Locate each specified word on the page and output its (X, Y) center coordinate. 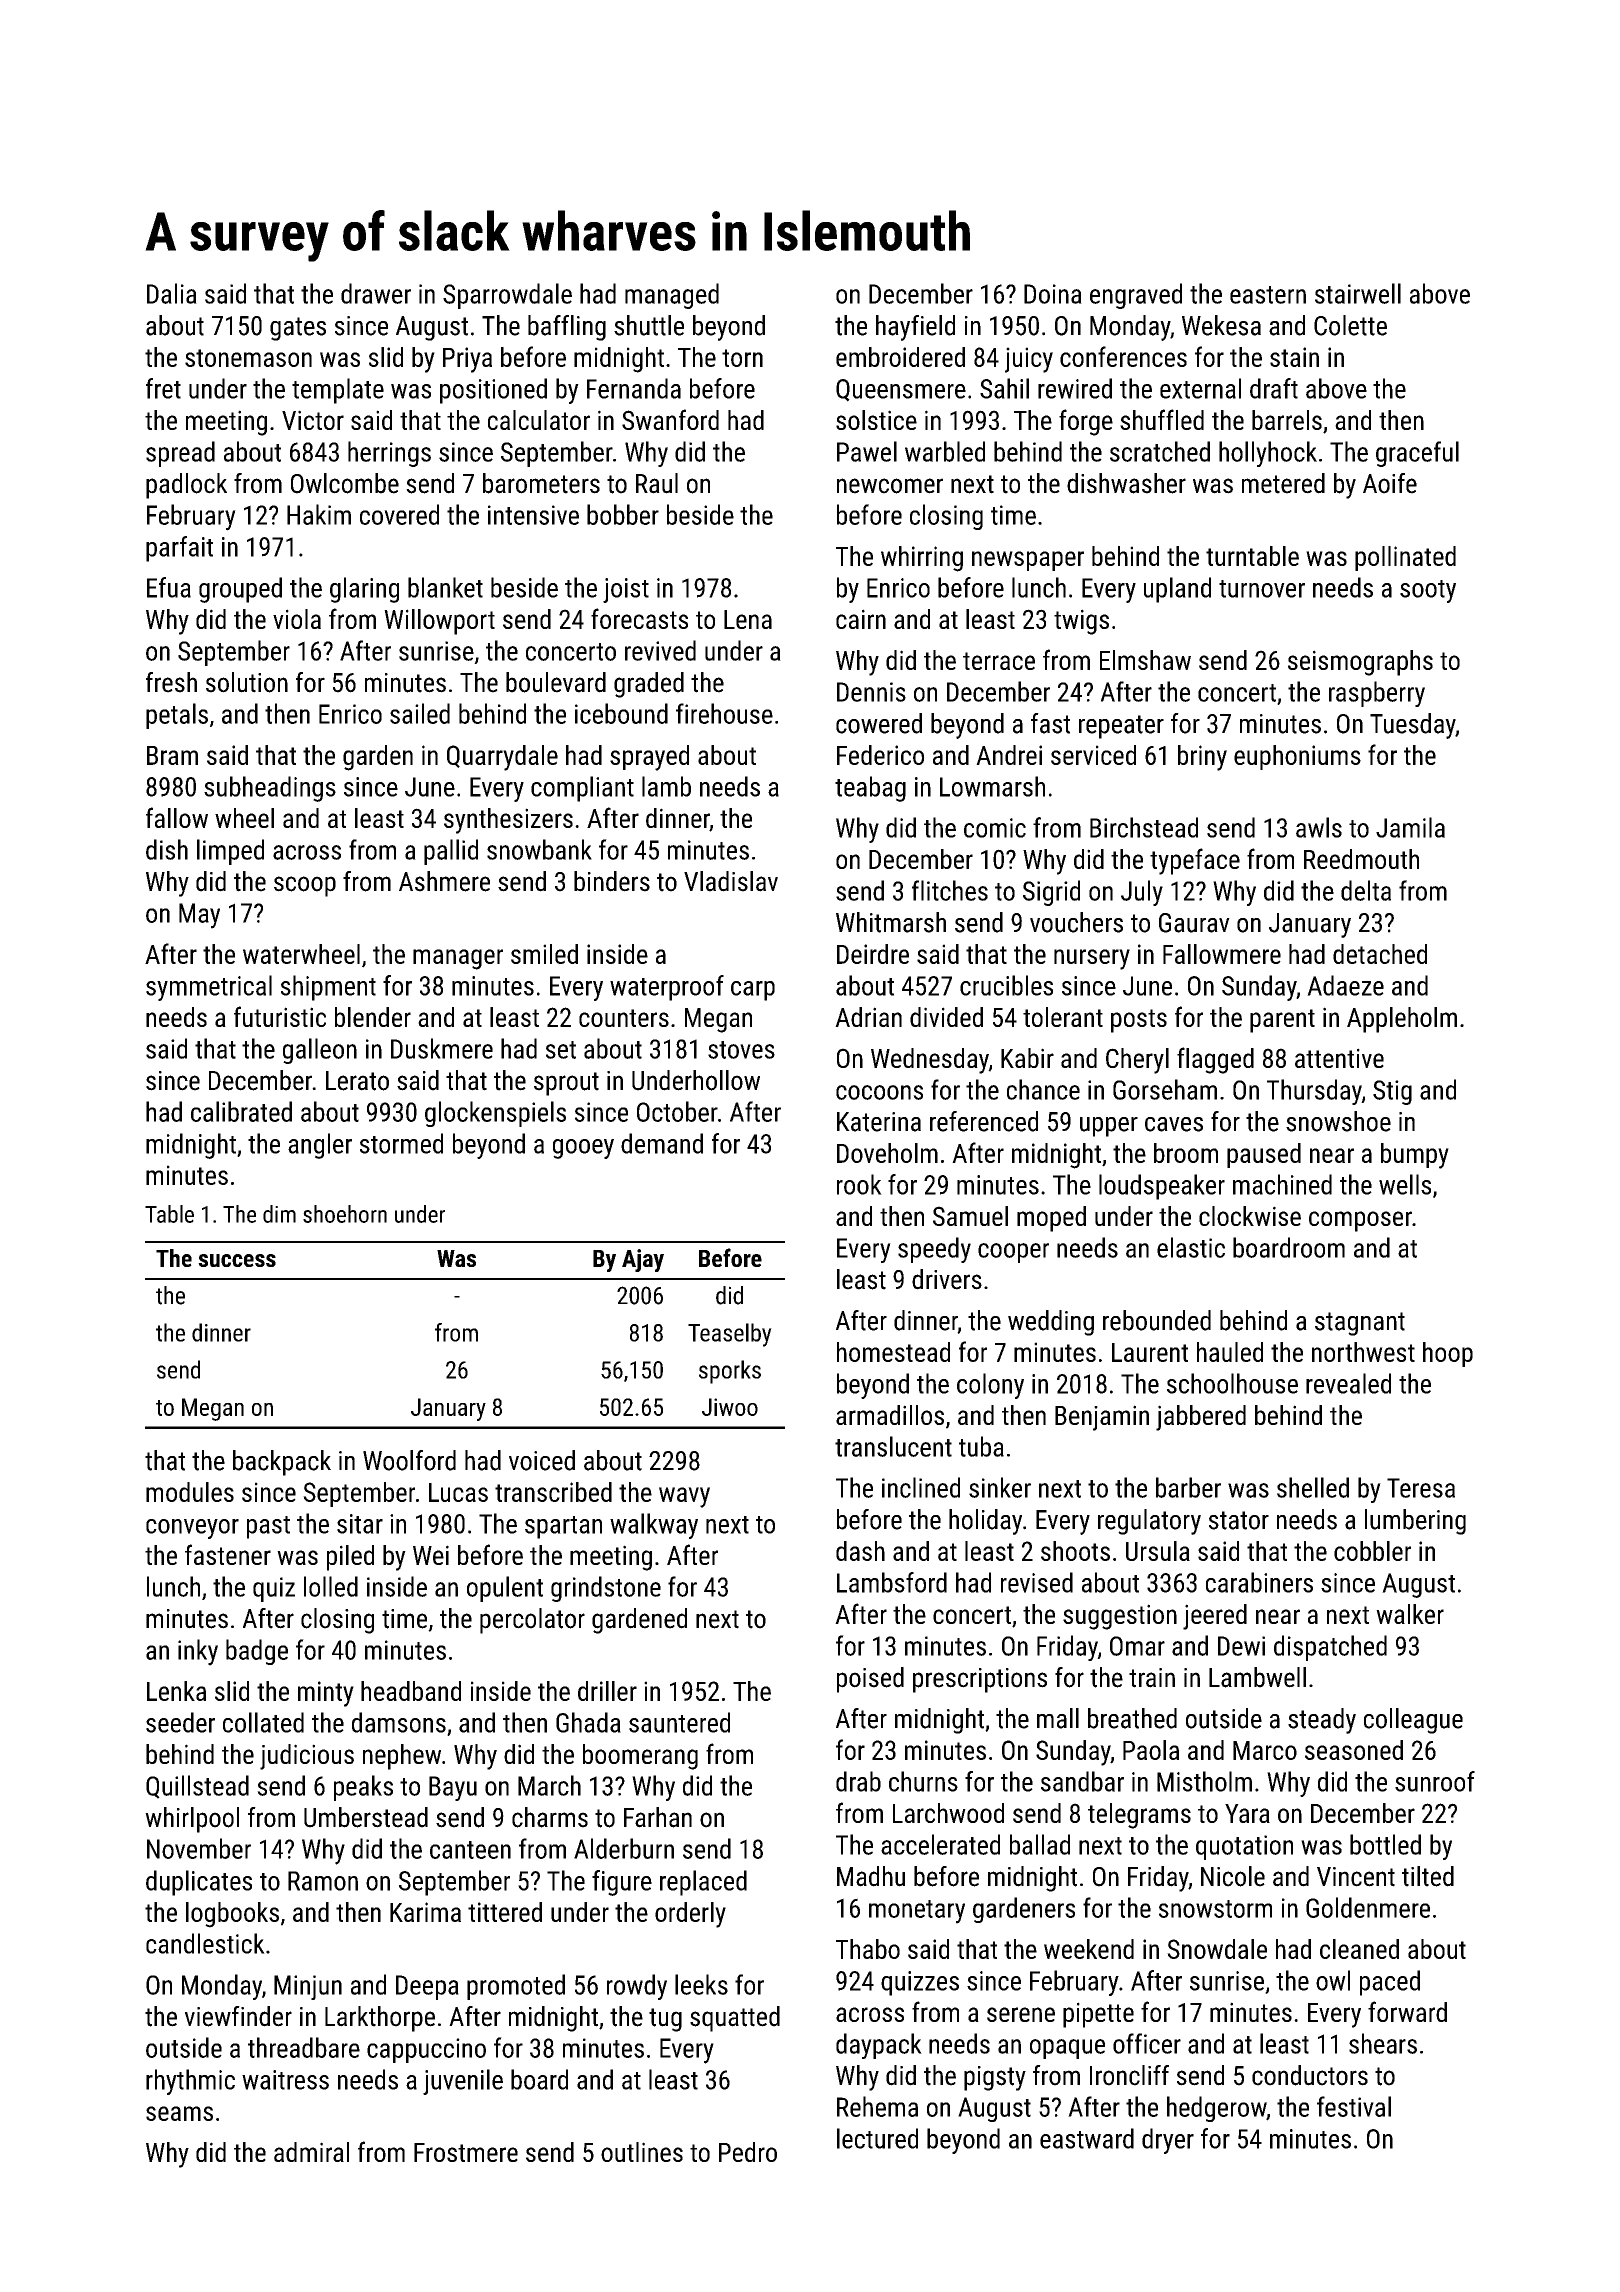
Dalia (172, 293)
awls (1319, 827)
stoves (741, 1050)
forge (1086, 422)
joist (626, 590)
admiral (311, 2152)
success (237, 1260)
